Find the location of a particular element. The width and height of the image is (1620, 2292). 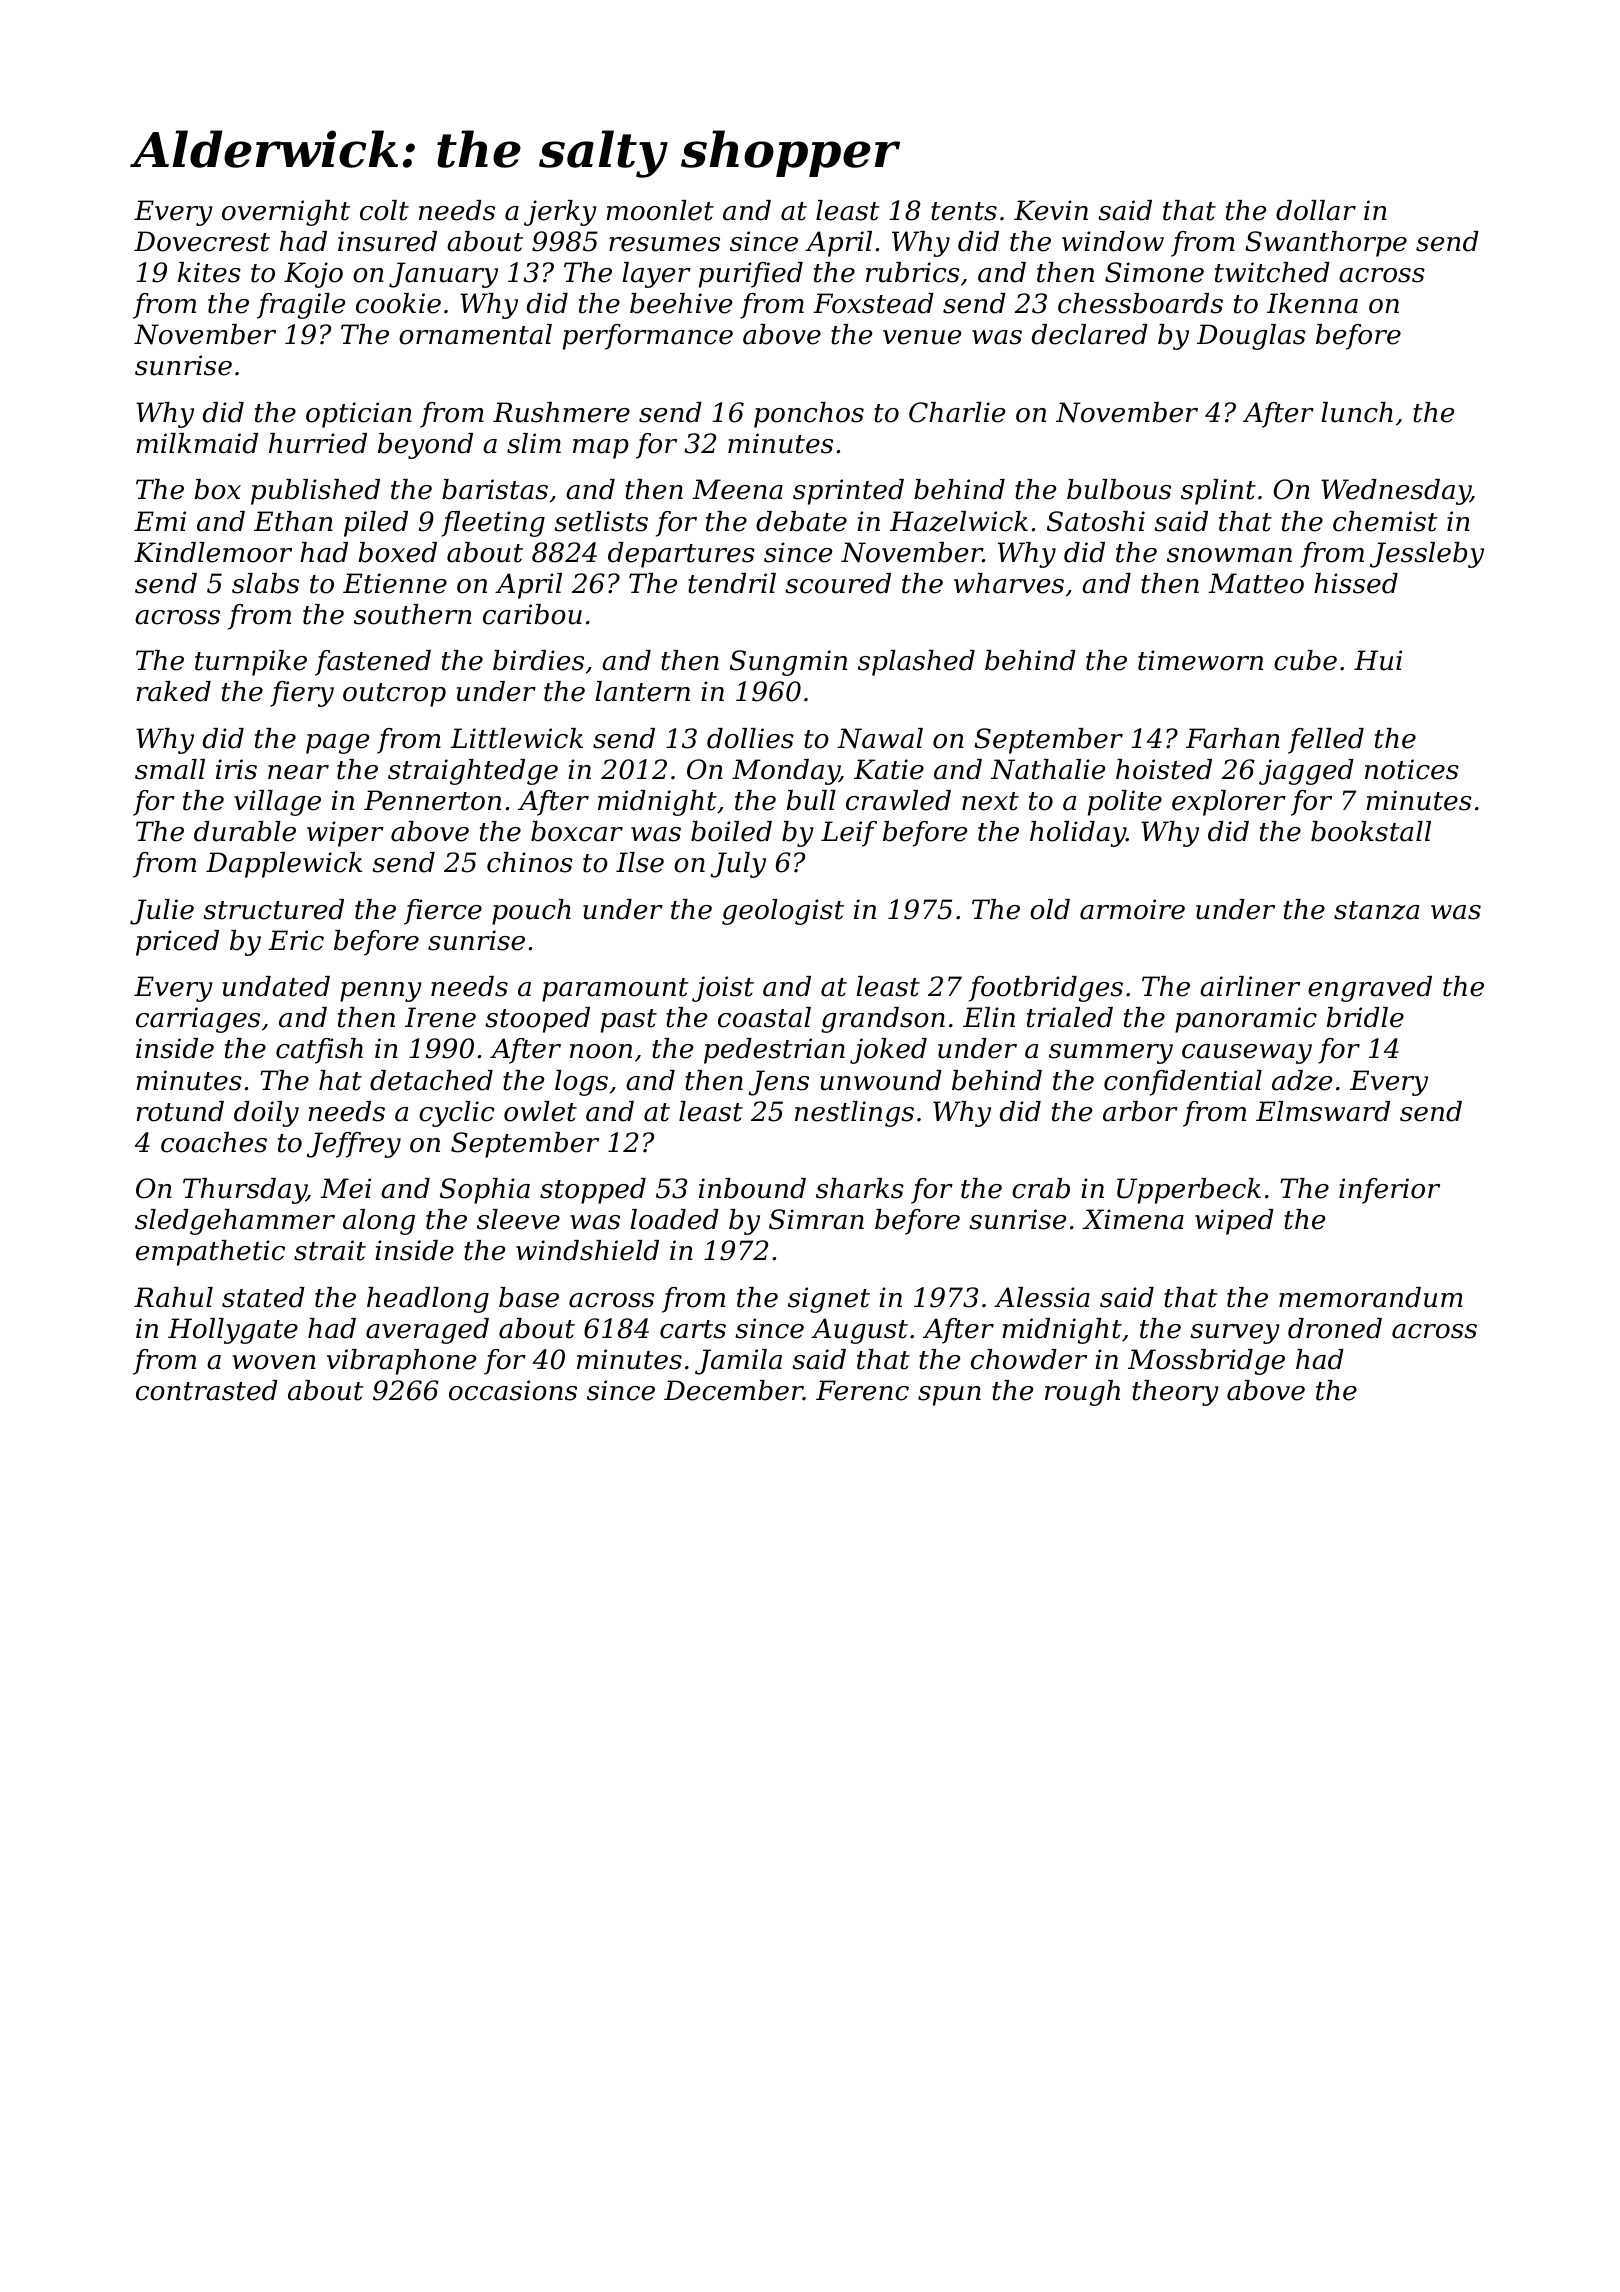

dollar is located at coordinates (1316, 210).
